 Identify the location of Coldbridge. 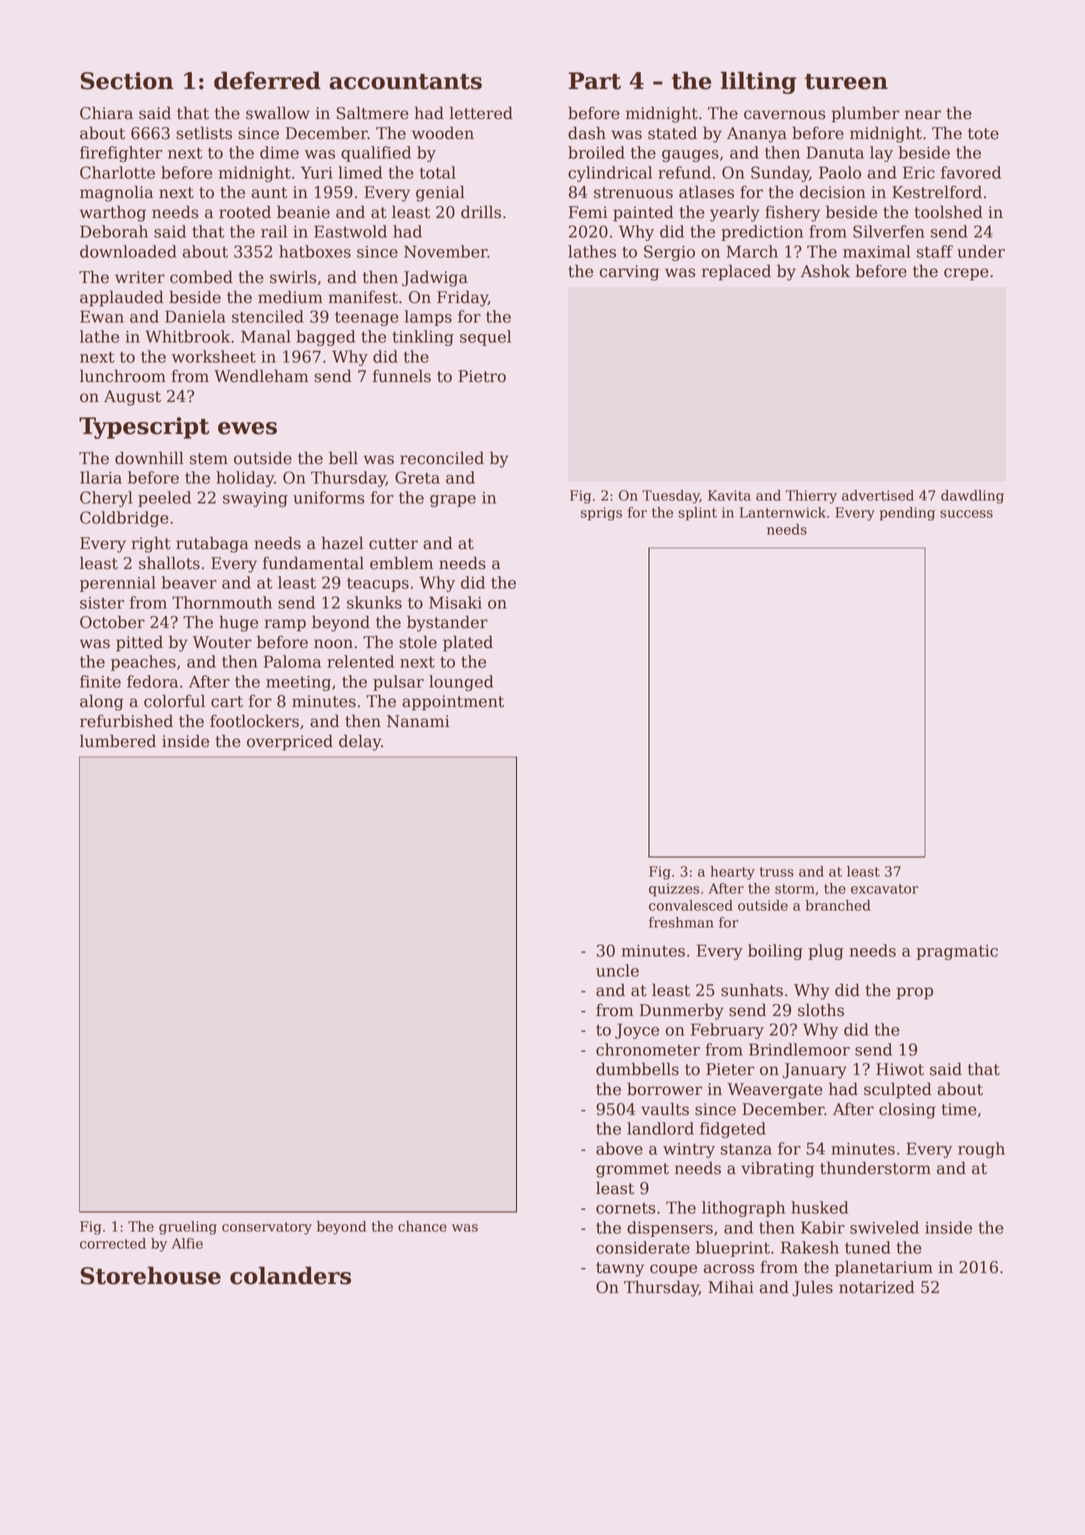
(124, 519).
